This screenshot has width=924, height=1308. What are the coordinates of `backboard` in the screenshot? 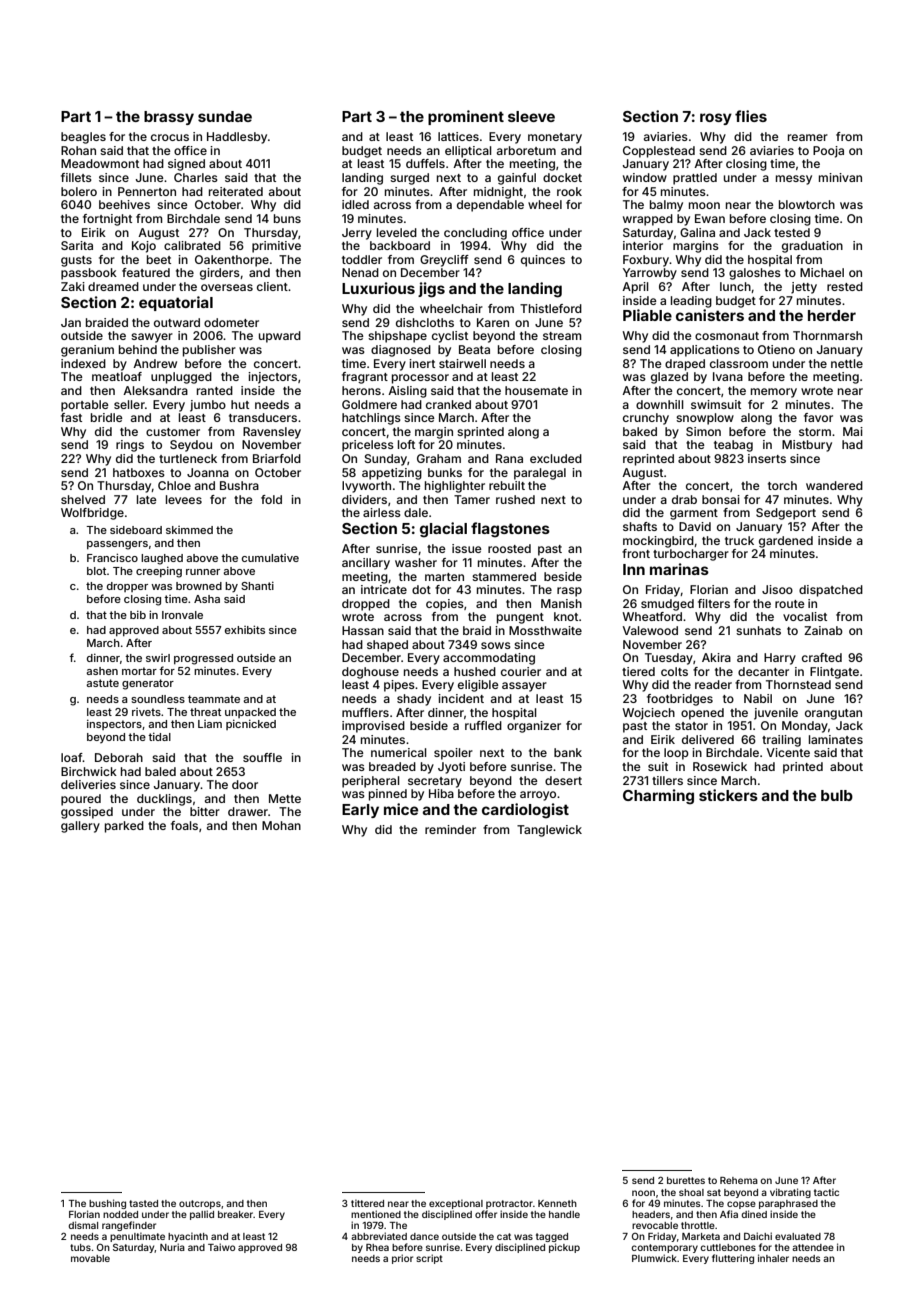 It's located at (400, 245).
